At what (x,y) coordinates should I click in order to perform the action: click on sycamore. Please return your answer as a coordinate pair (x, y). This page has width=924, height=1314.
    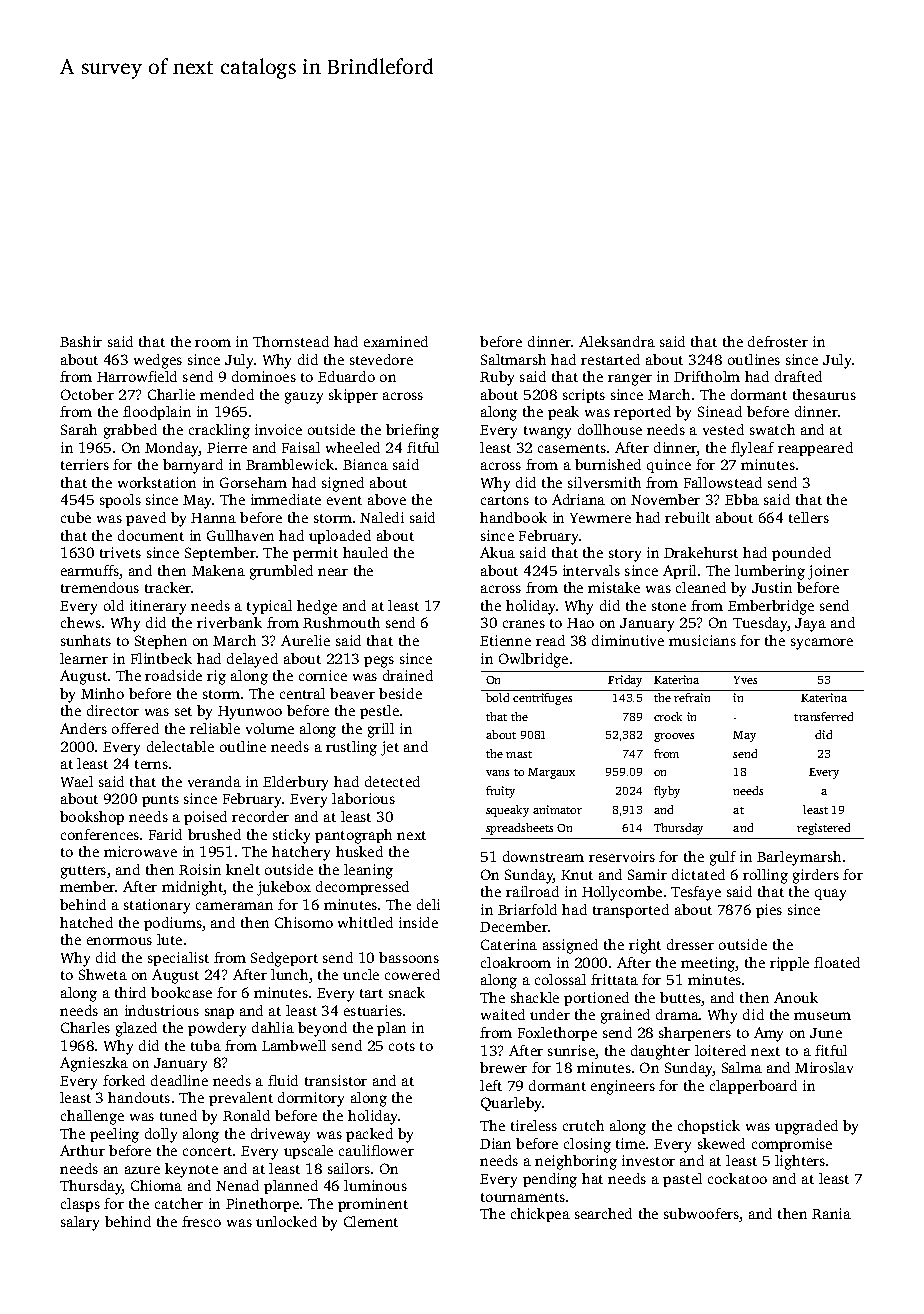
    Looking at the image, I should click on (822, 644).
